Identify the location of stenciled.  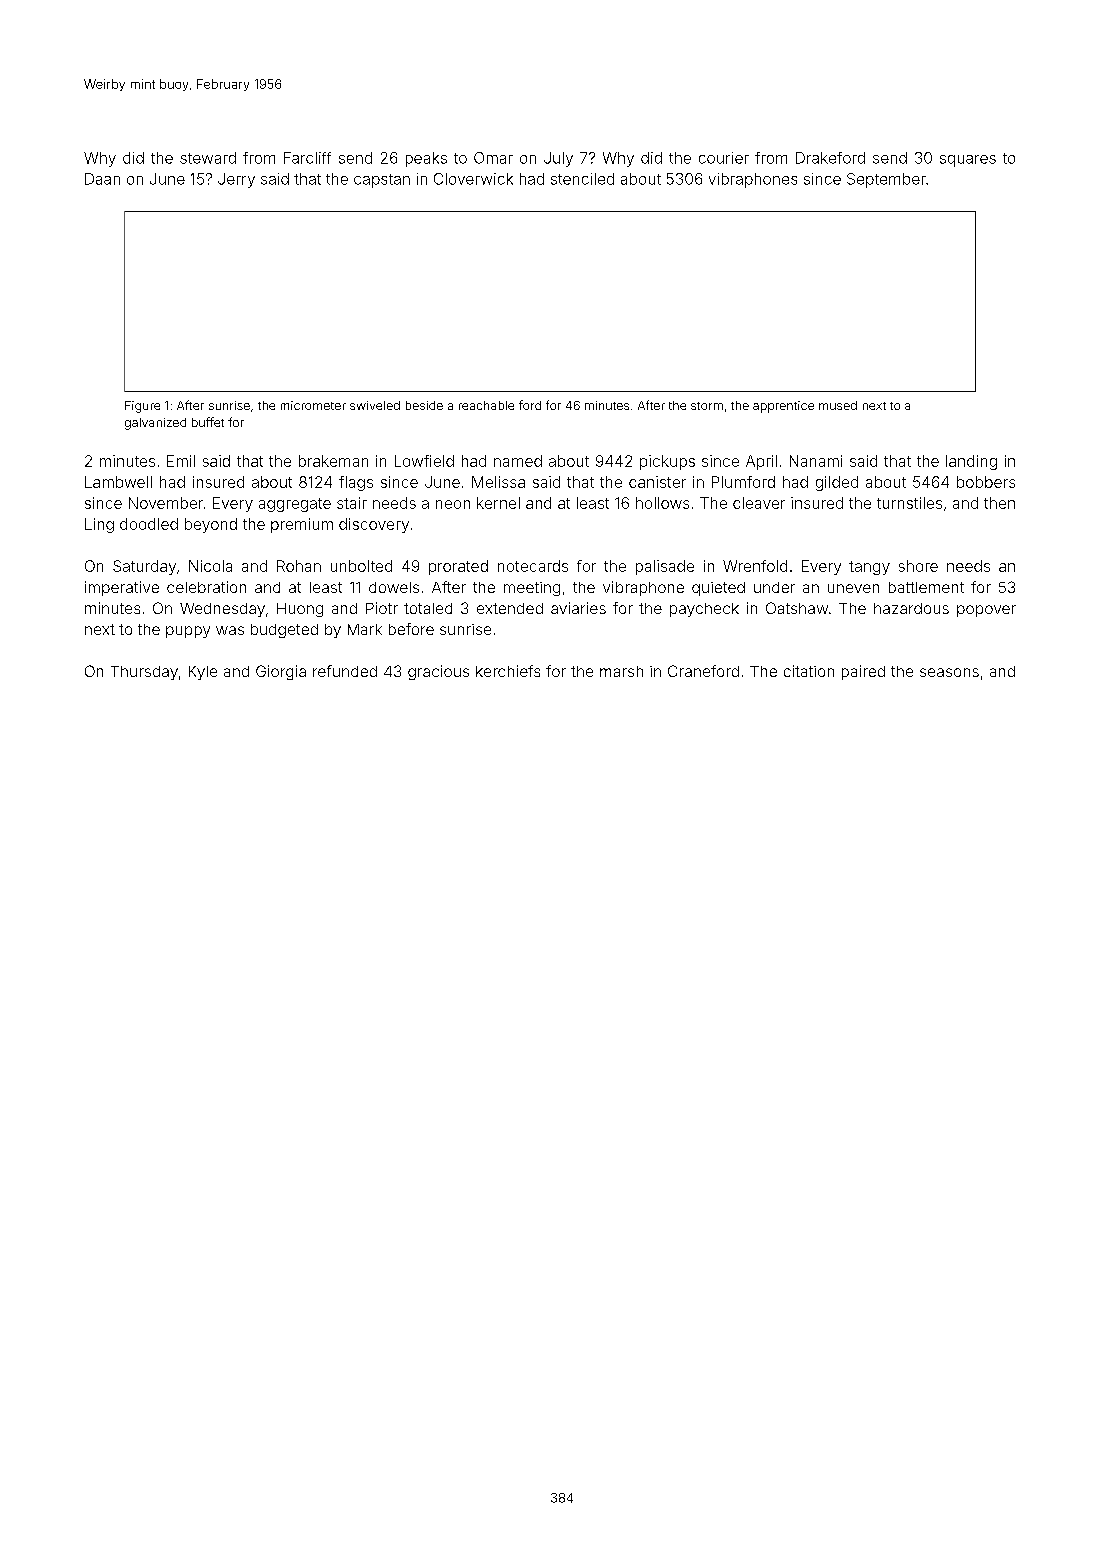
(582, 179).
